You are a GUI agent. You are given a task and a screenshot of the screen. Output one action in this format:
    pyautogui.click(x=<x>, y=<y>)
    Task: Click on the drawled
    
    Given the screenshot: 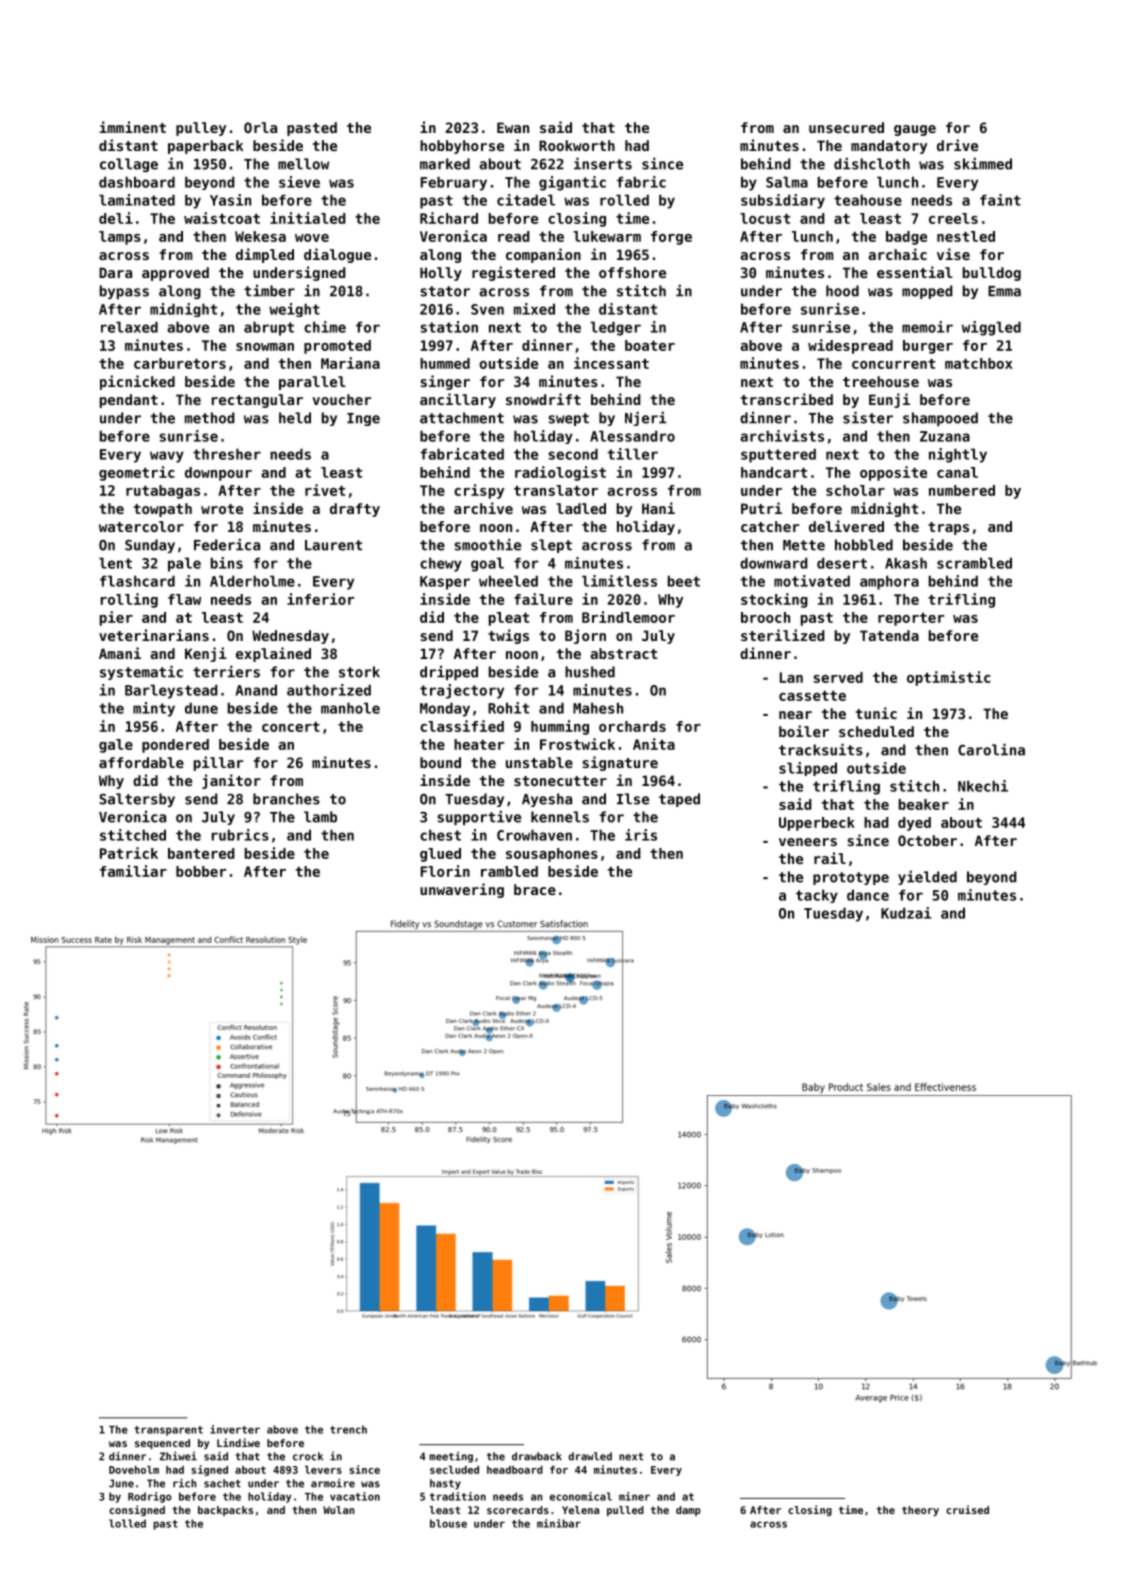 What is the action you would take?
    pyautogui.click(x=590, y=1456)
